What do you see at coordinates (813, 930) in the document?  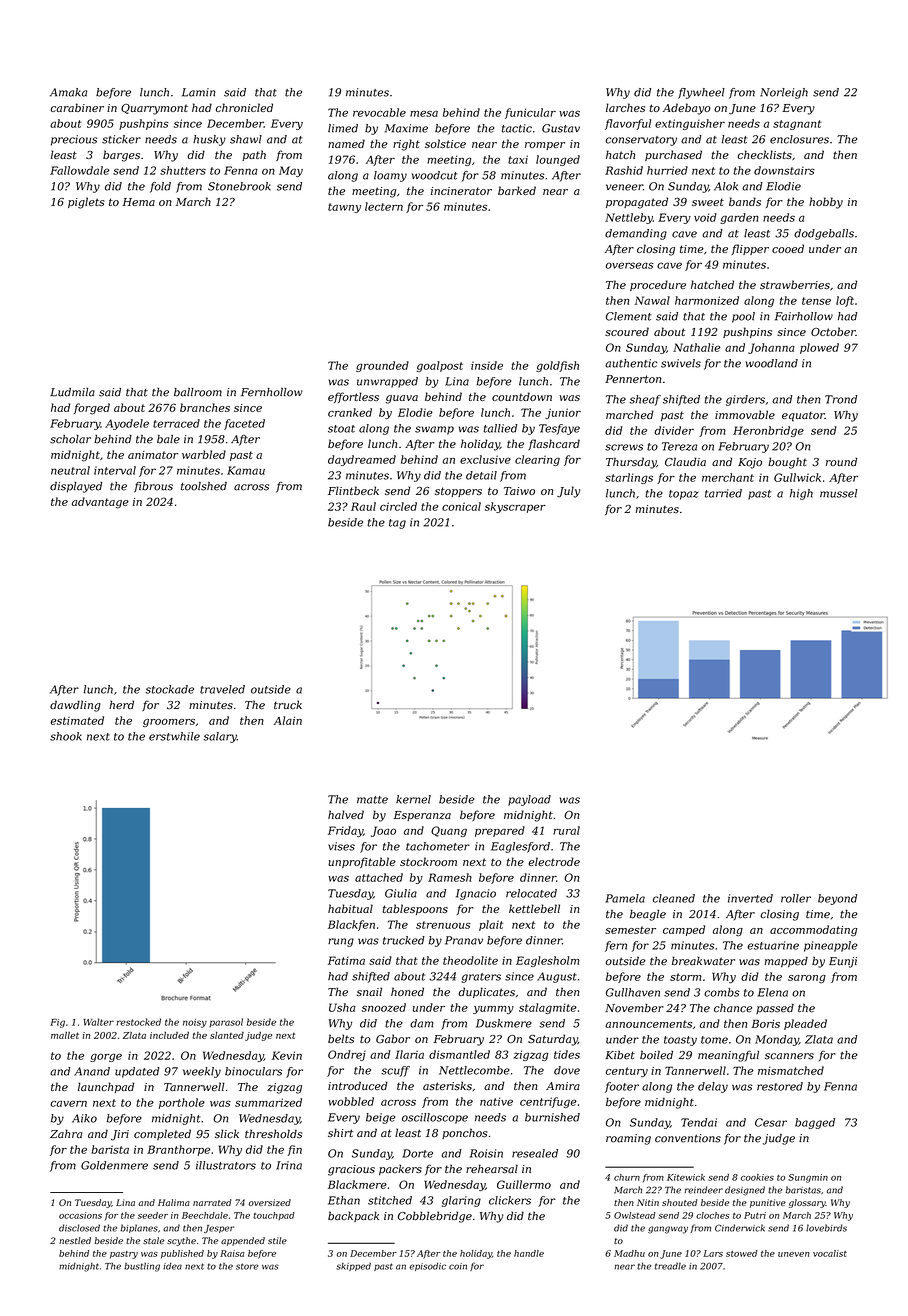 I see `accommodating` at bounding box center [813, 930].
